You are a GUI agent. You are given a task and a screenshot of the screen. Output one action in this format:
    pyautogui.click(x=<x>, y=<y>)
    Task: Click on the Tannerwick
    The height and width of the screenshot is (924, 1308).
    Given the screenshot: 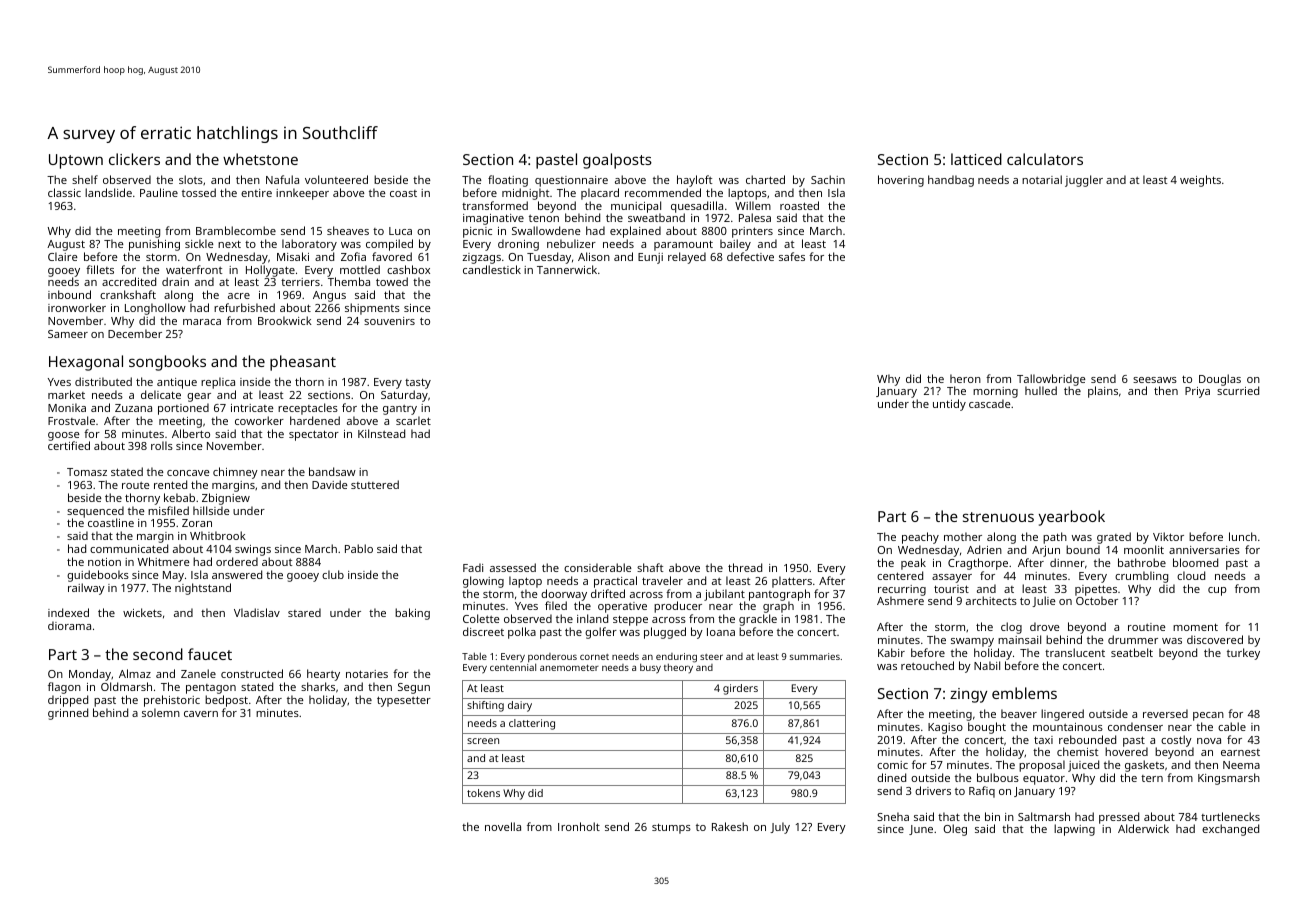 What is the action you would take?
    pyautogui.click(x=567, y=269)
